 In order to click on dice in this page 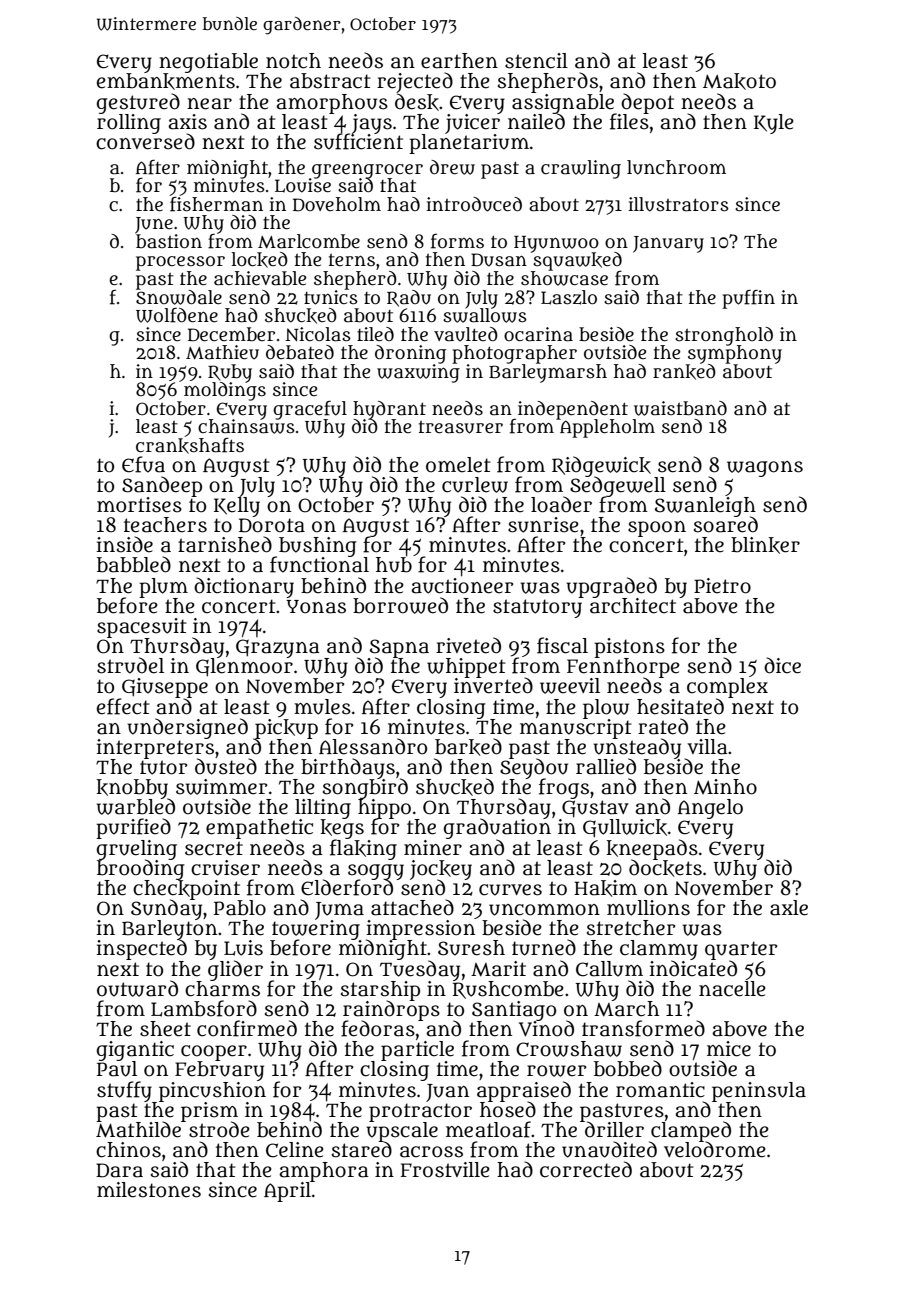, I will do `click(782, 665)`.
